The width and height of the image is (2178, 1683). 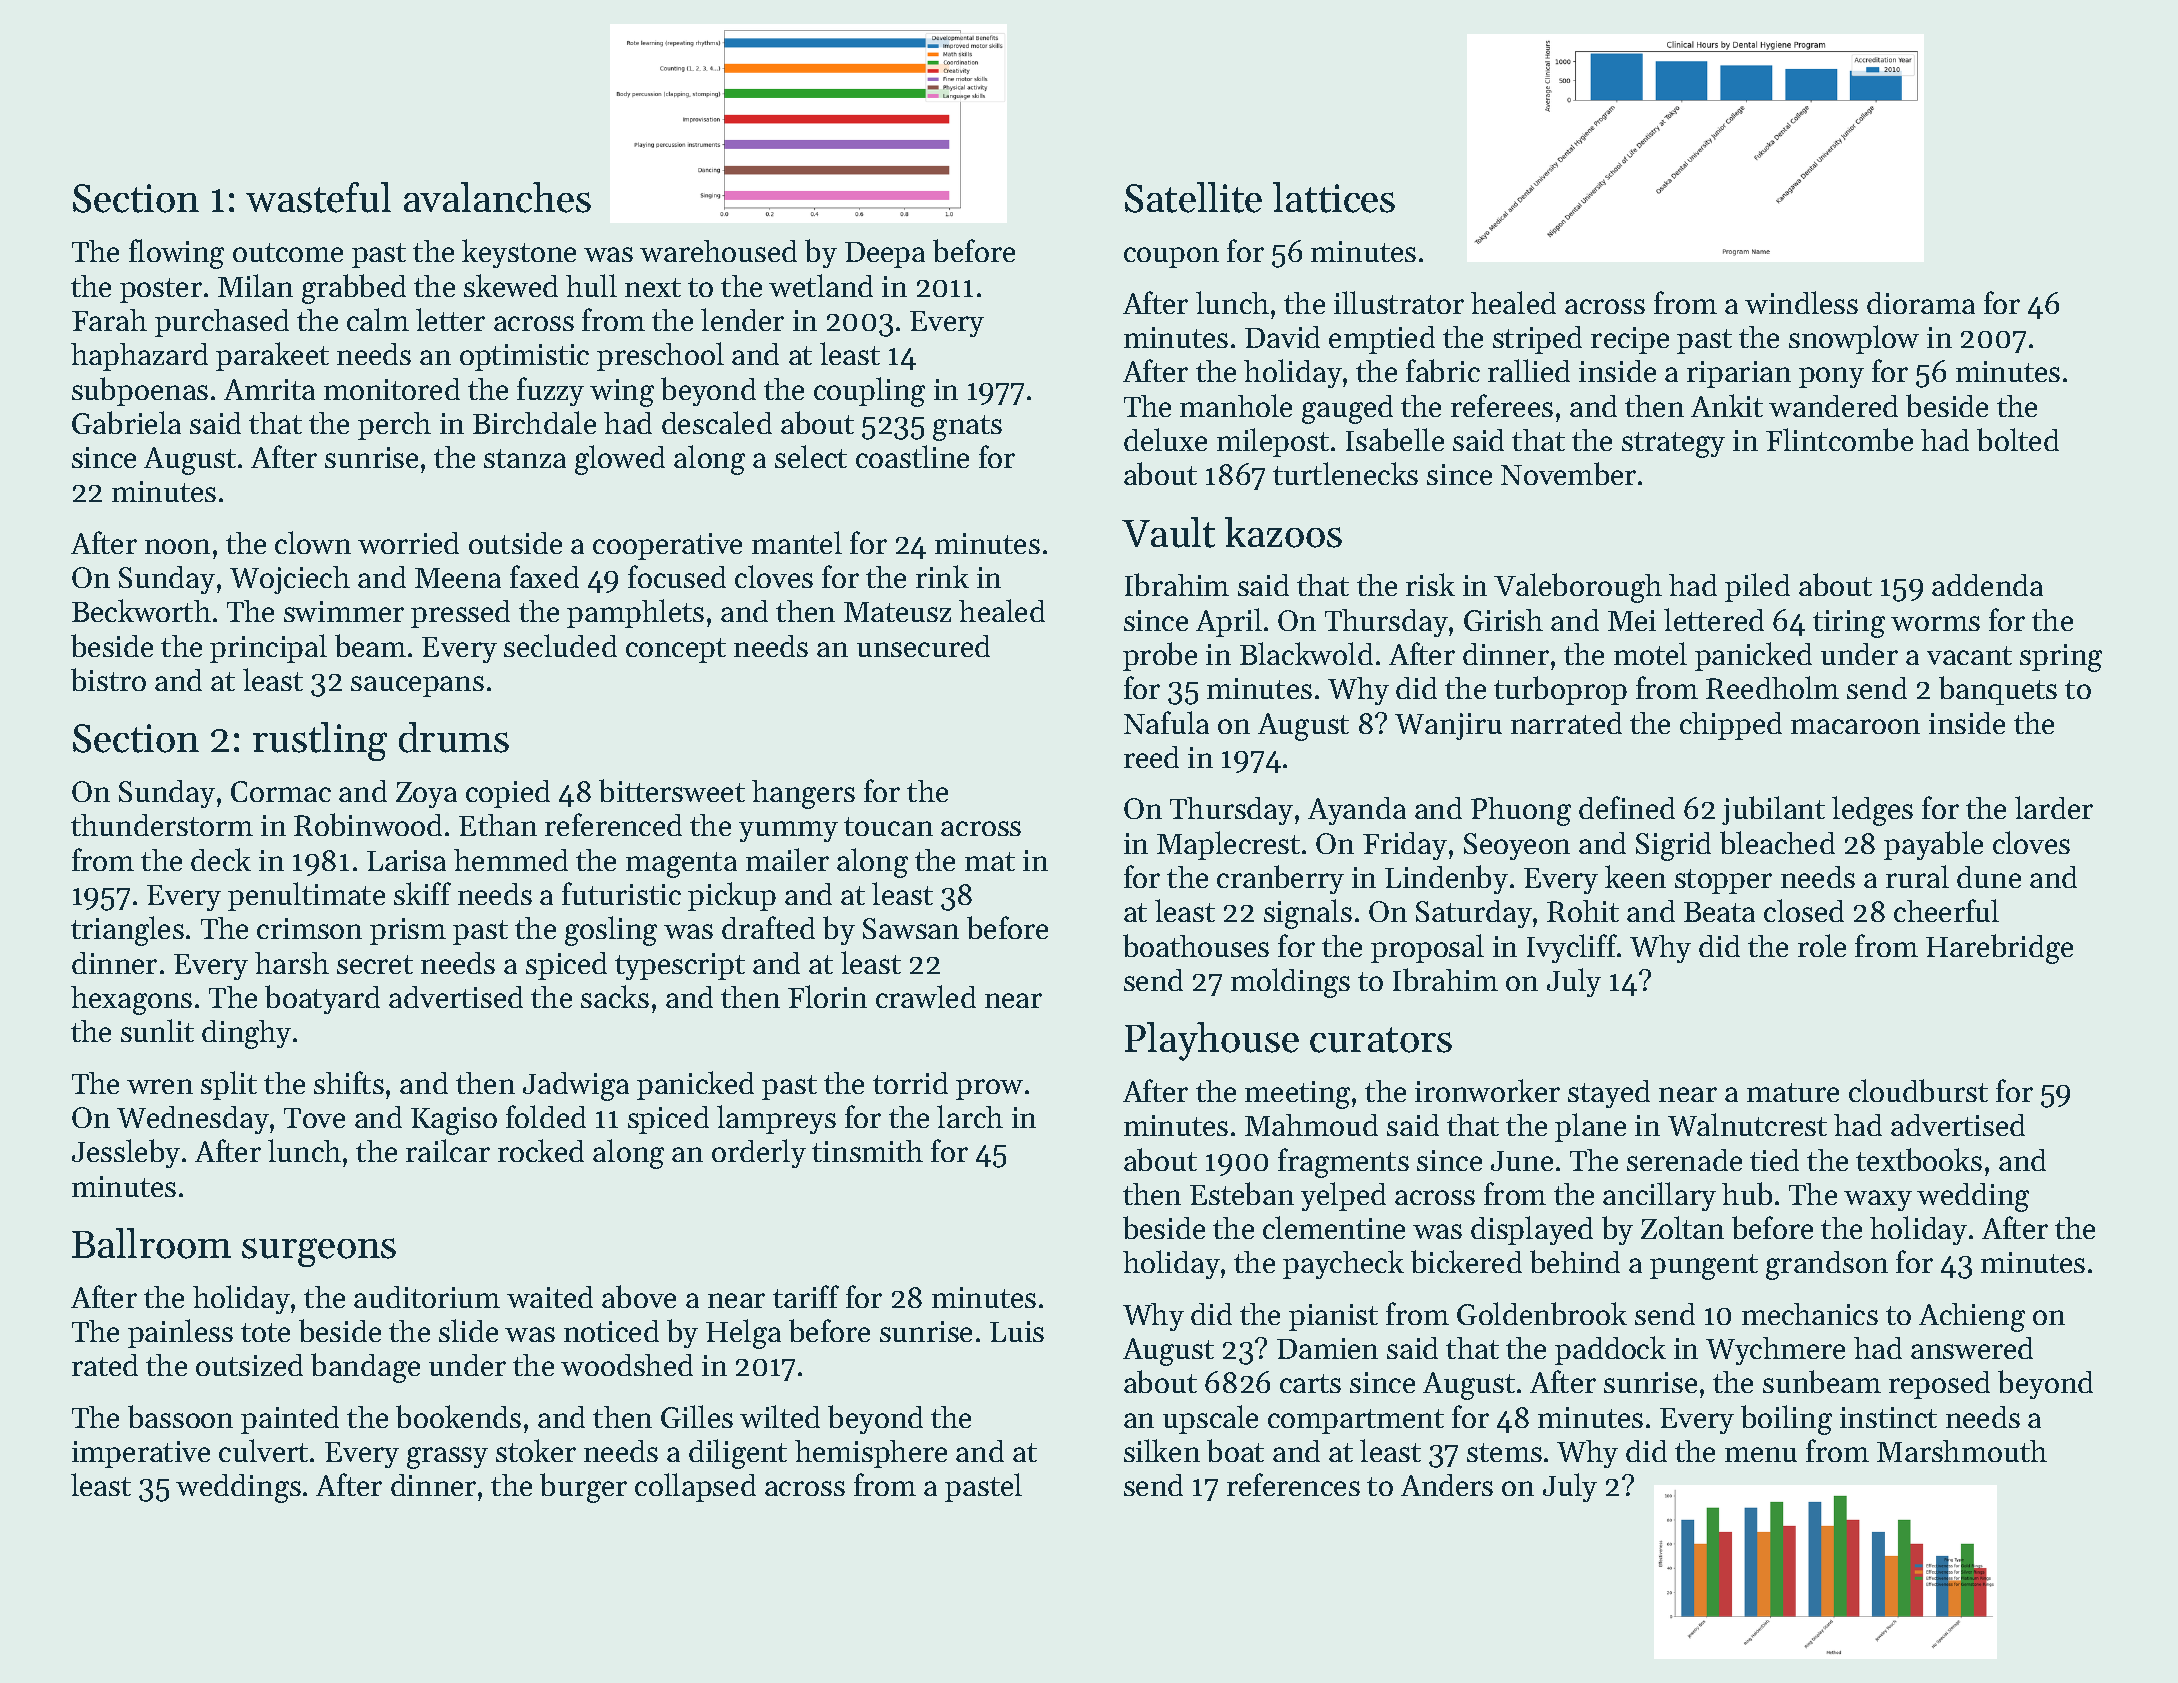 What do you see at coordinates (281, 791) in the image?
I see `Cormac` at bounding box center [281, 791].
